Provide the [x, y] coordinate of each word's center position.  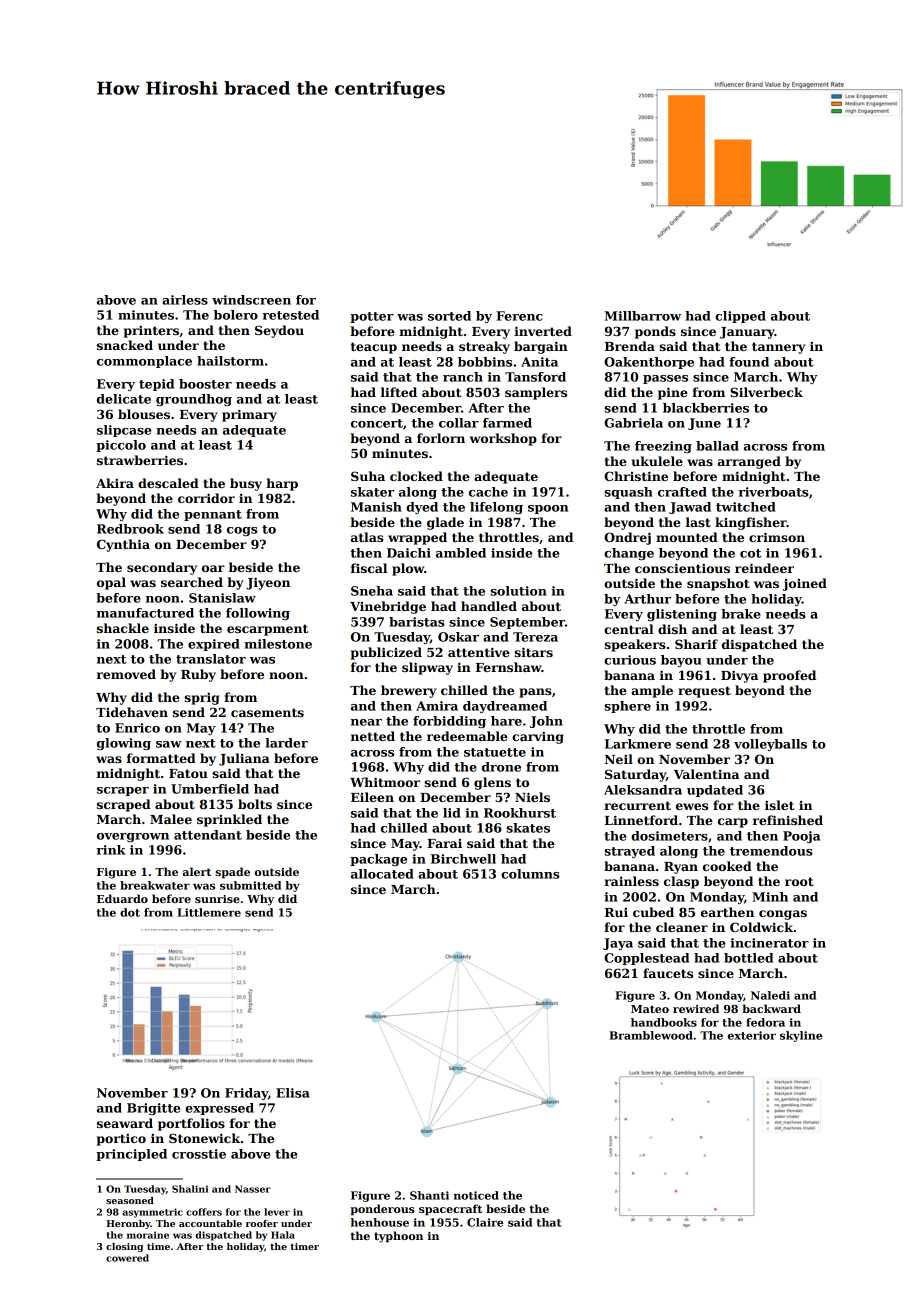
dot [130, 912]
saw [169, 744]
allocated [382, 874]
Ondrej [627, 538]
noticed [476, 1195]
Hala [283, 1235]
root [799, 881]
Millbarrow [643, 316]
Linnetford [641, 820]
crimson [777, 537]
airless [185, 300]
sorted [449, 316]
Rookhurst [520, 813]
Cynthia [123, 545]
